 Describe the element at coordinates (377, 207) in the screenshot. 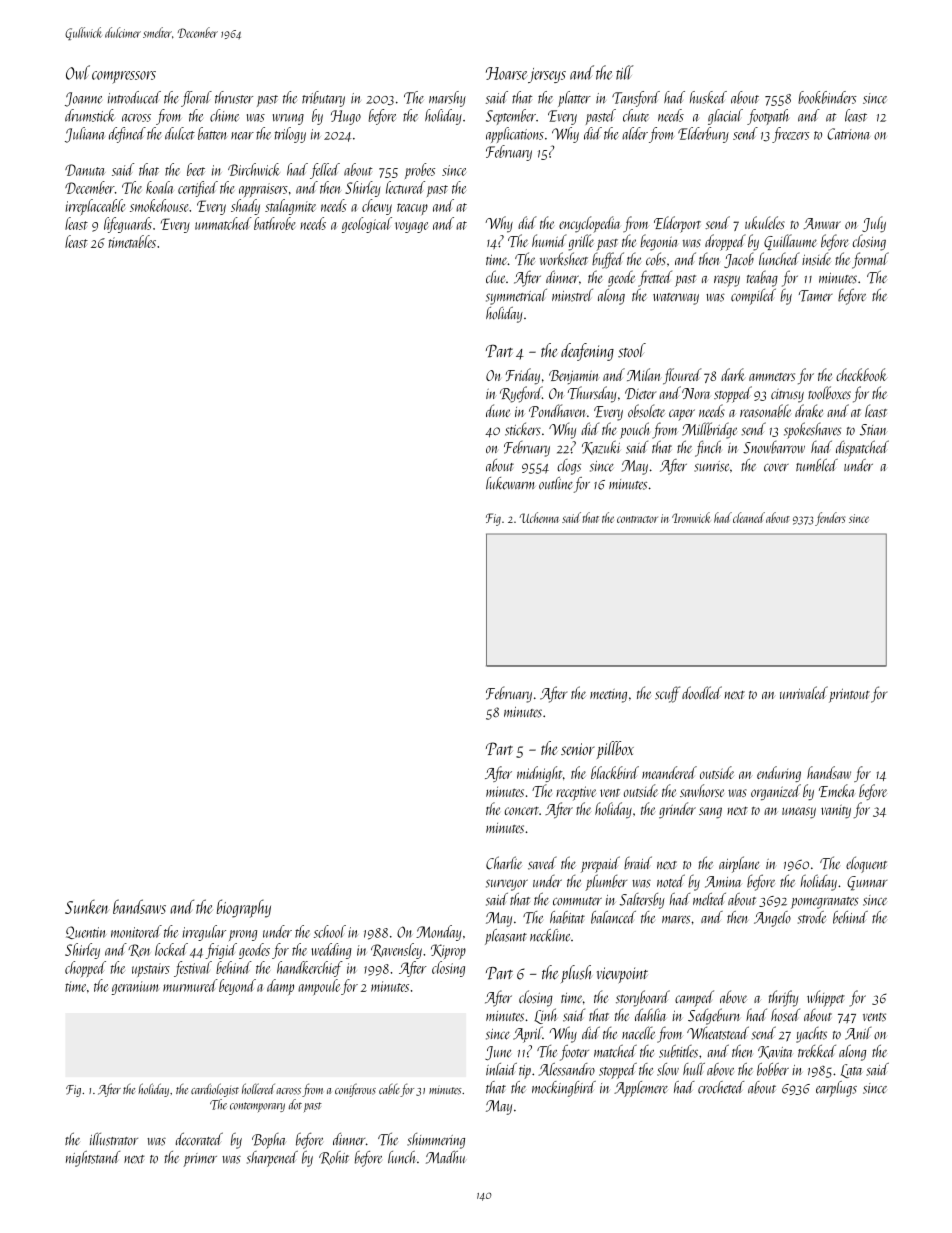

I see `chewy` at that location.
